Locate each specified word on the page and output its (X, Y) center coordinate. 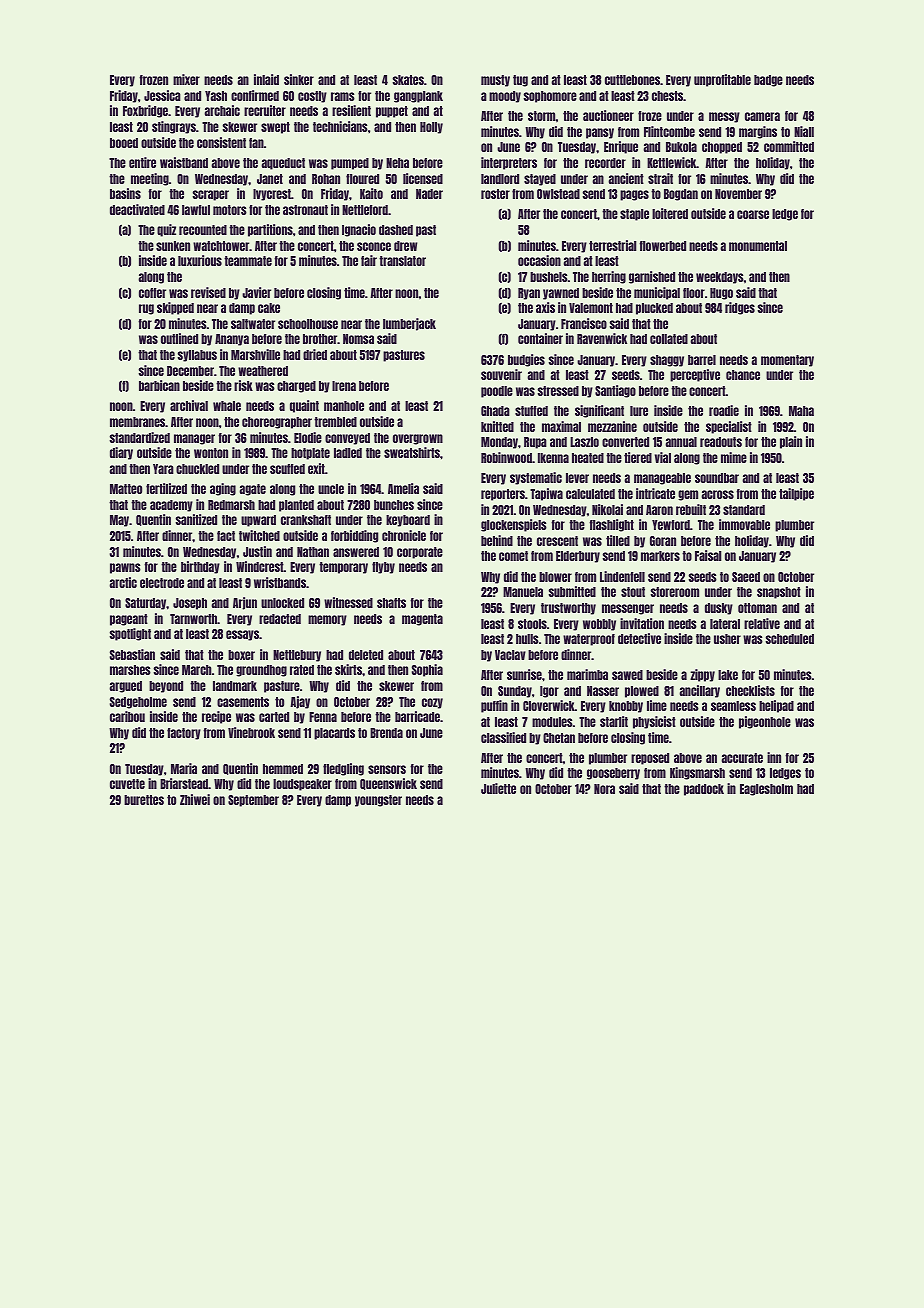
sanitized (196, 519)
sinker (299, 79)
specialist (729, 427)
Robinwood (506, 457)
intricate (655, 493)
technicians (340, 126)
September (253, 801)
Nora (604, 789)
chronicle (404, 535)
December (190, 371)
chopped (722, 148)
